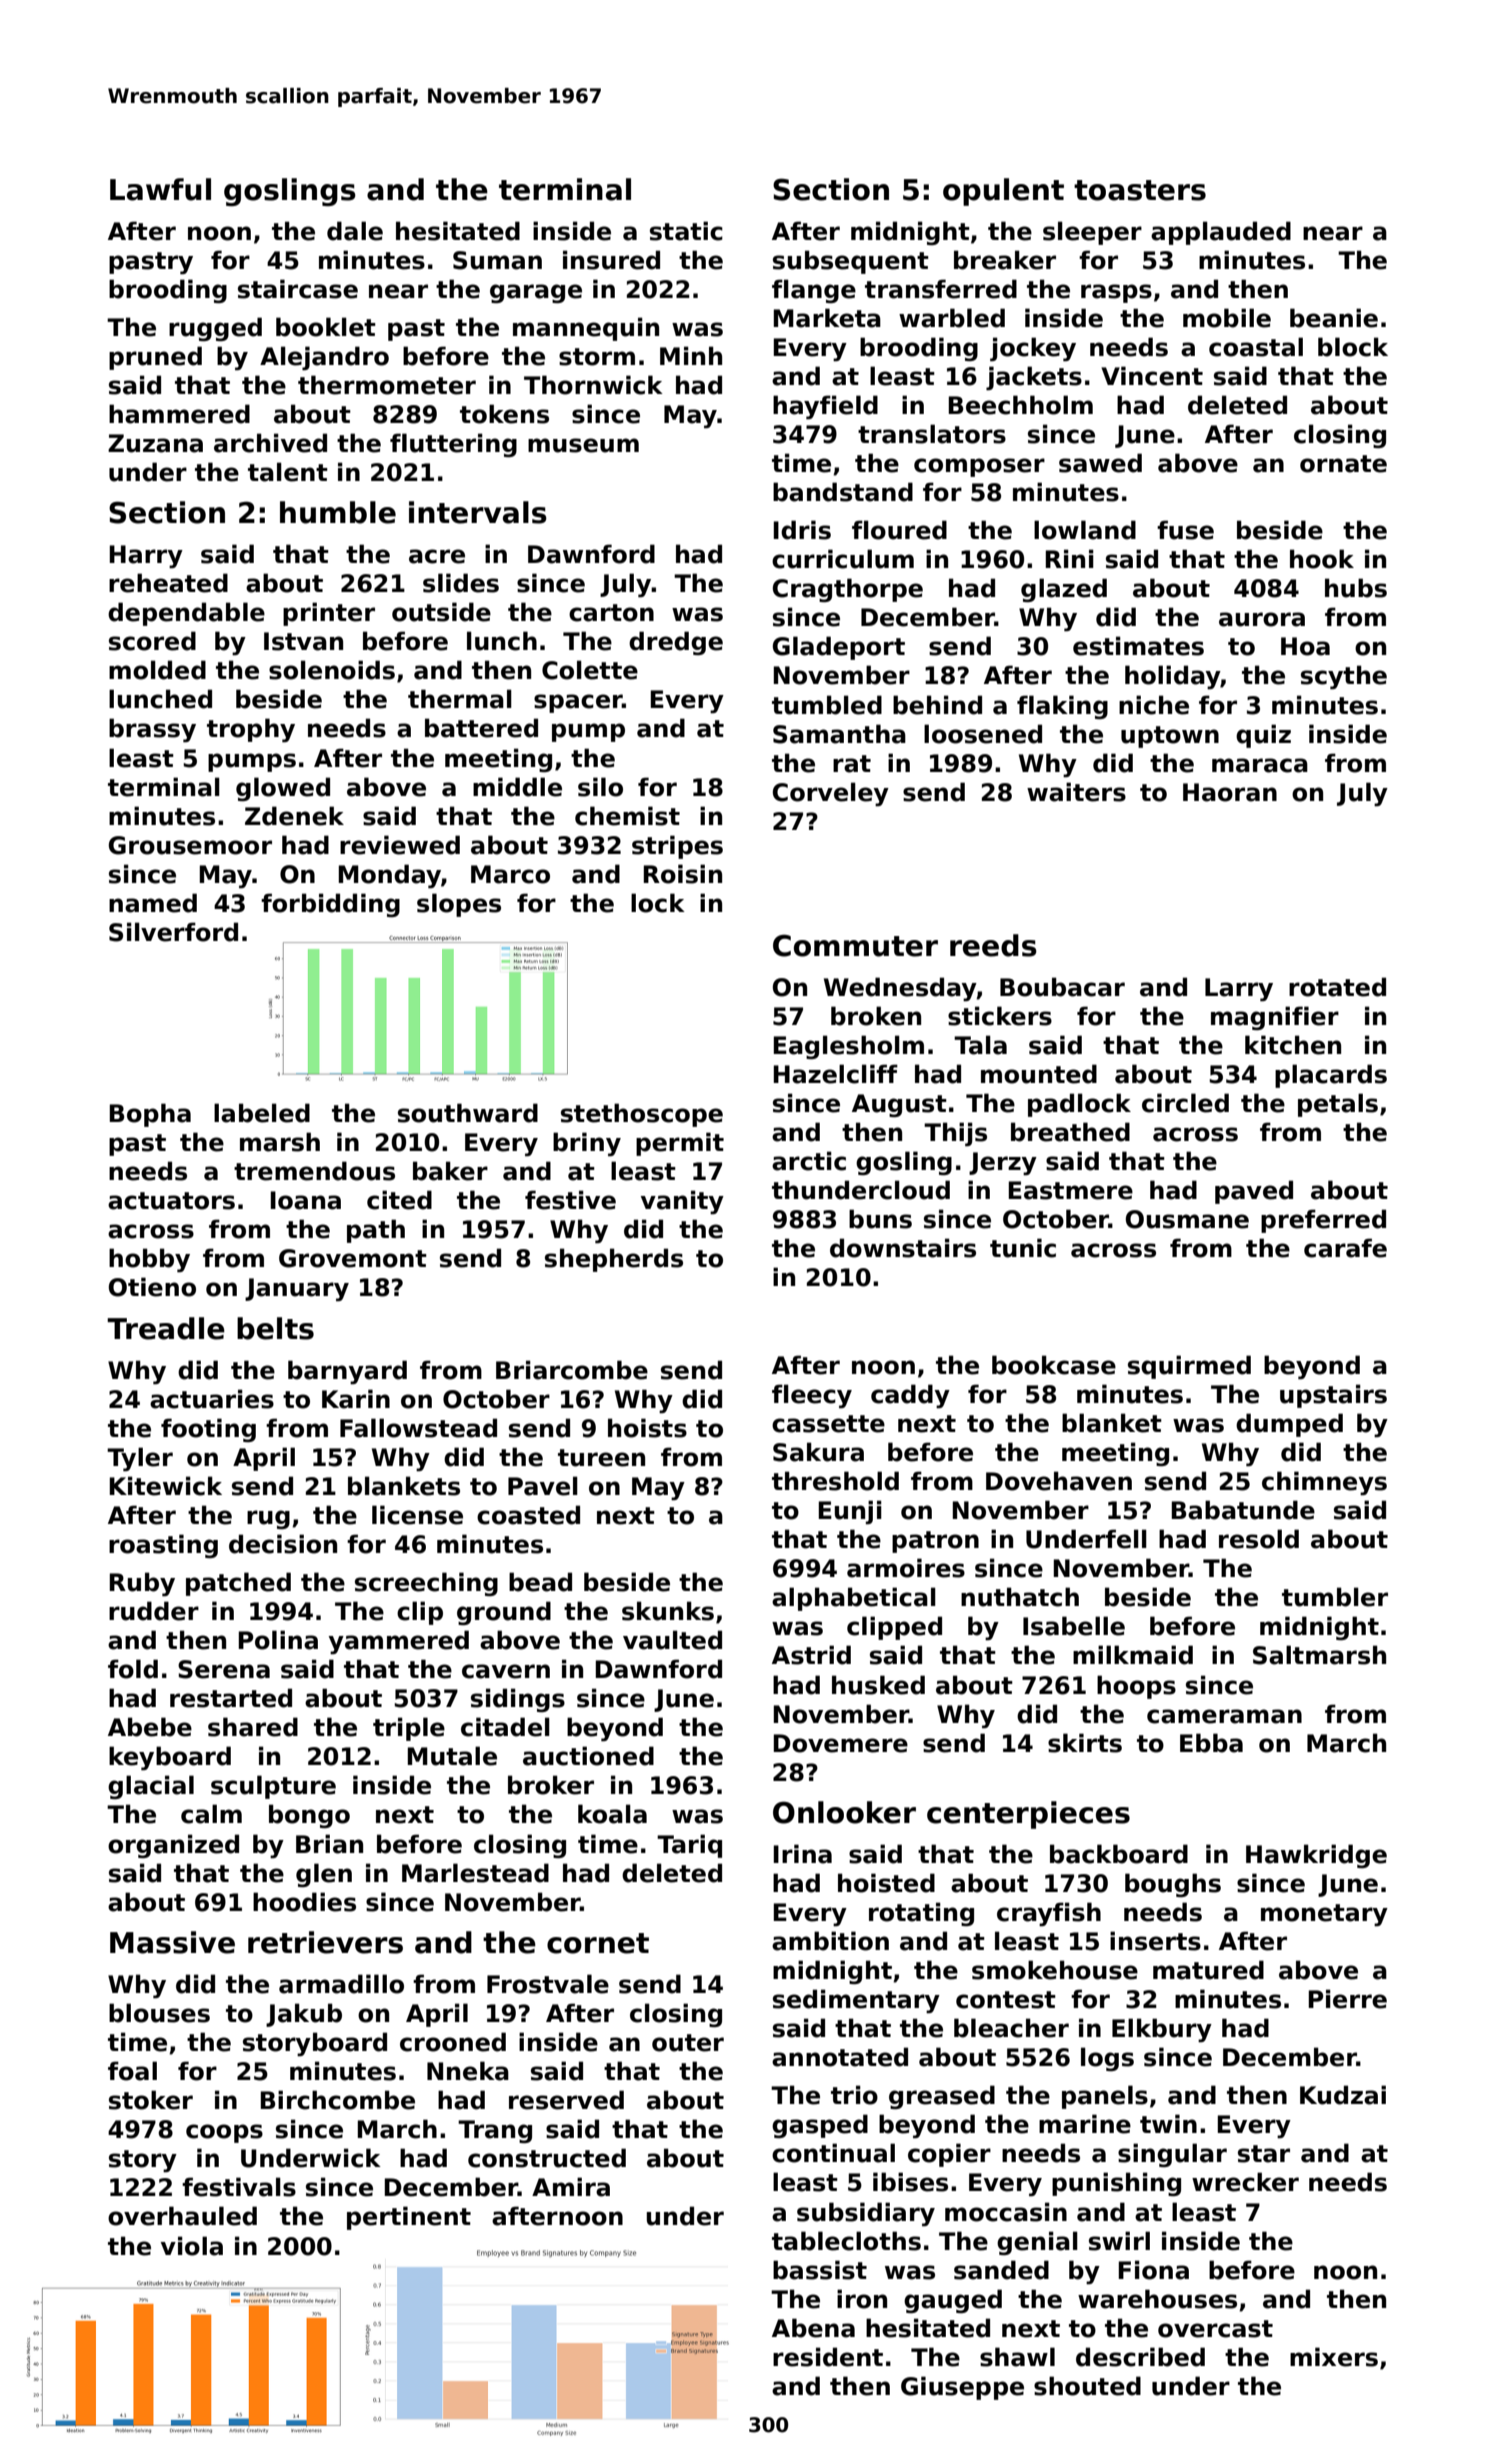 This screenshot has height=2464, width=1496. What do you see at coordinates (160, 189) in the screenshot?
I see `Lawful` at bounding box center [160, 189].
